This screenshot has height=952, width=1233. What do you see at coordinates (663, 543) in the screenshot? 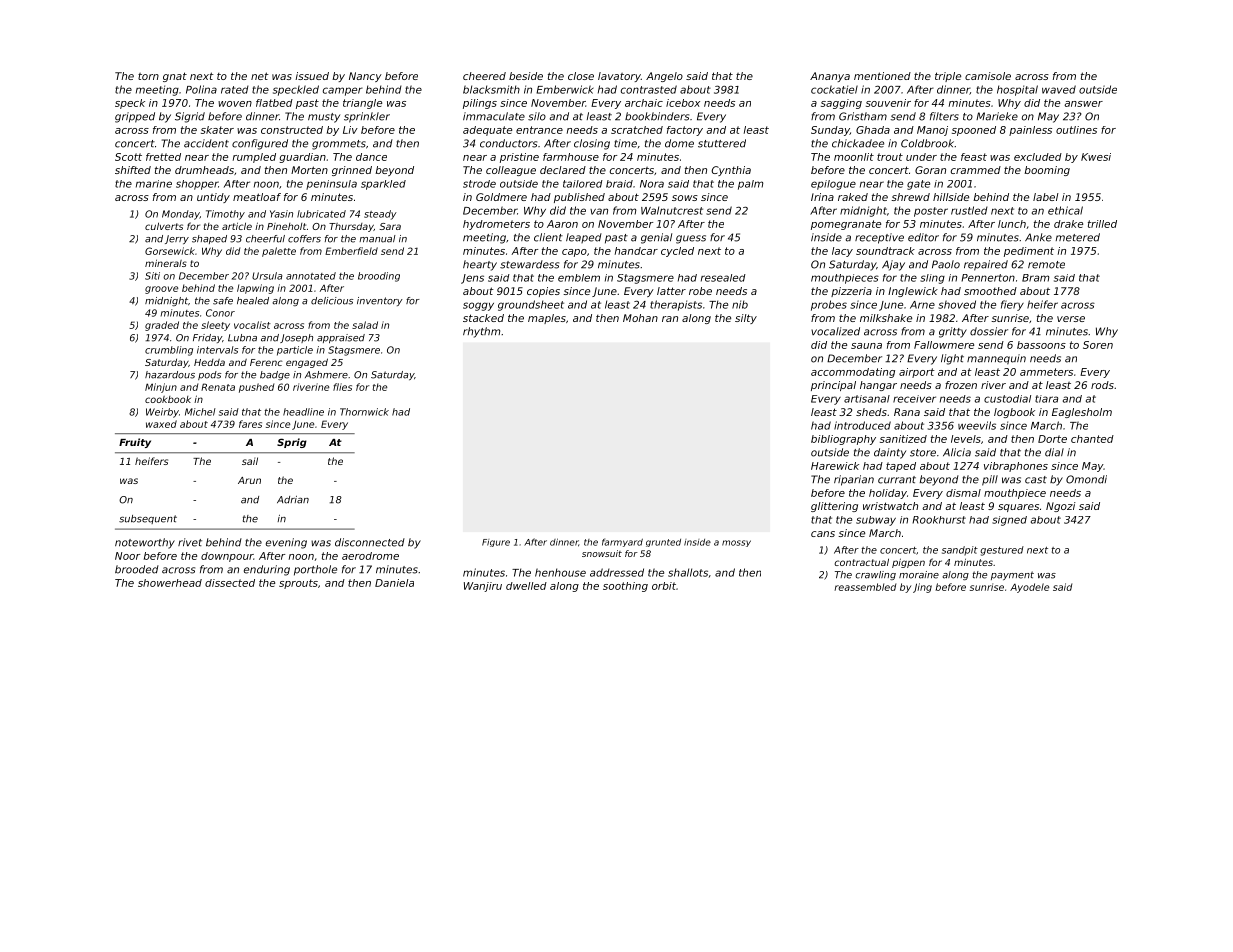
I see `grunted` at bounding box center [663, 543].
